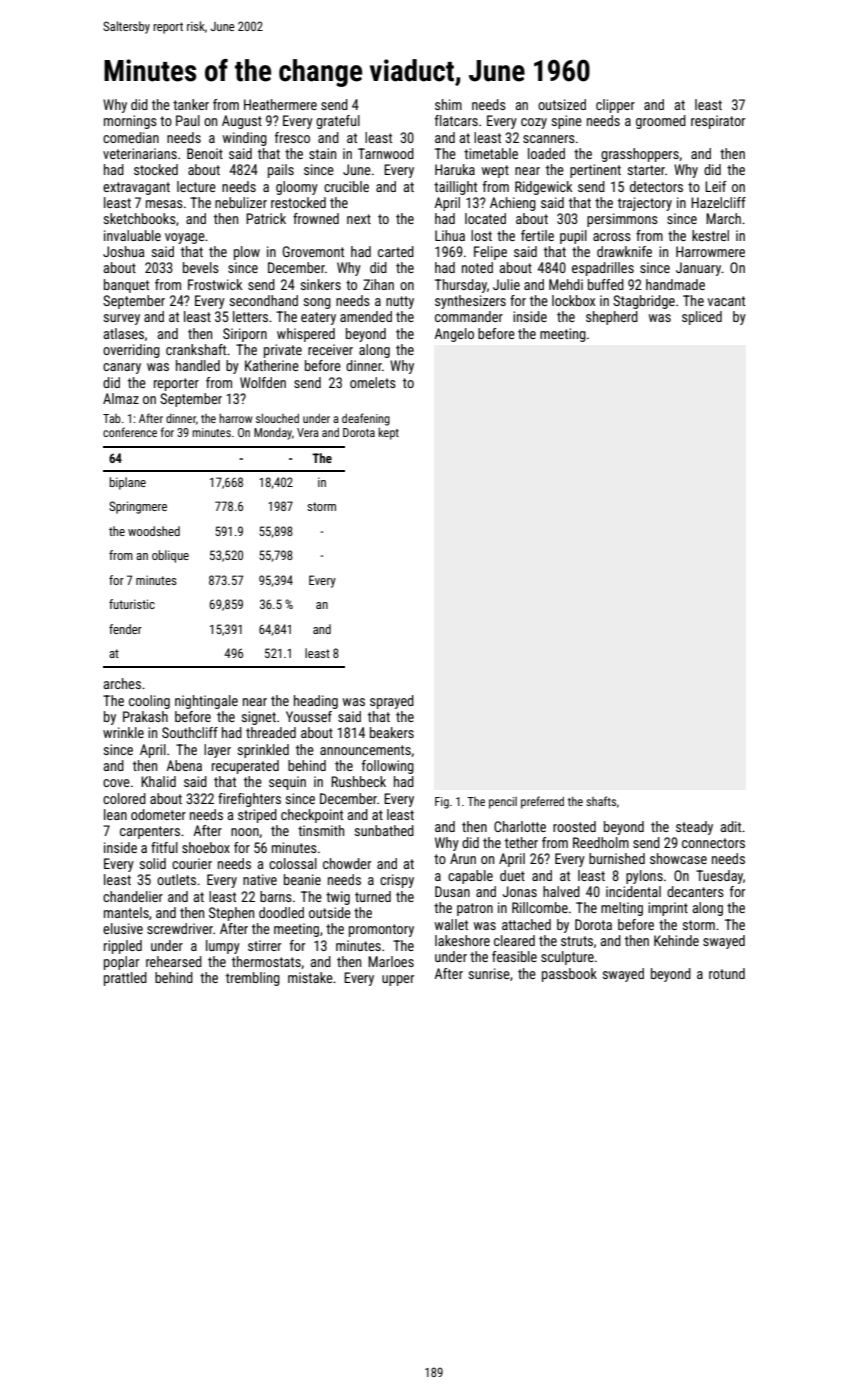 This screenshot has height=1400, width=849. Describe the element at coordinates (661, 122) in the screenshot. I see `groomed` at that location.
